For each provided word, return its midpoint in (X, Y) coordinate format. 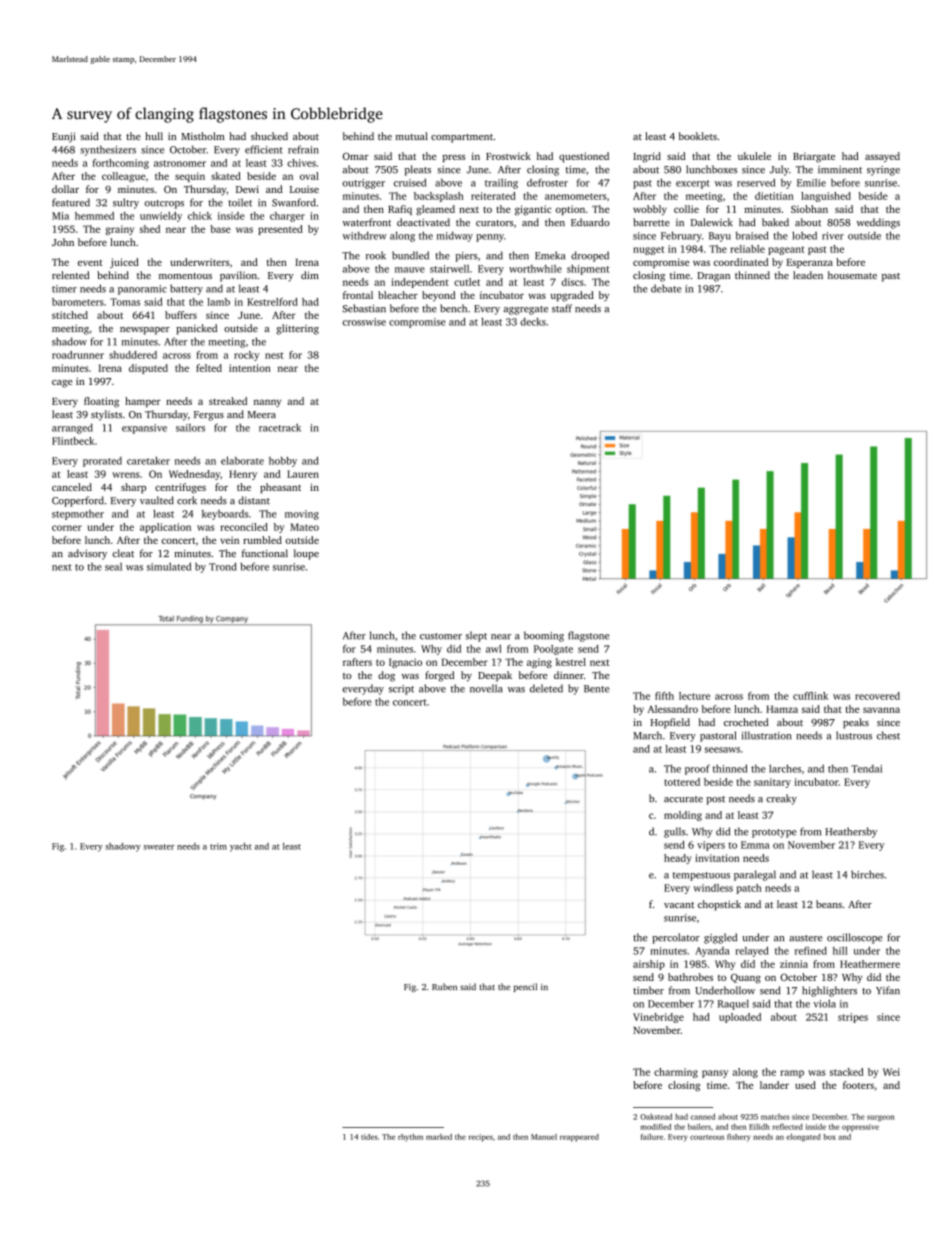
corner (67, 528)
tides (369, 1137)
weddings (878, 223)
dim (310, 275)
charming (676, 1073)
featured (71, 202)
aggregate (526, 310)
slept (476, 636)
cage (62, 384)
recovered (877, 696)
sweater (159, 847)
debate (666, 288)
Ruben (444, 986)
